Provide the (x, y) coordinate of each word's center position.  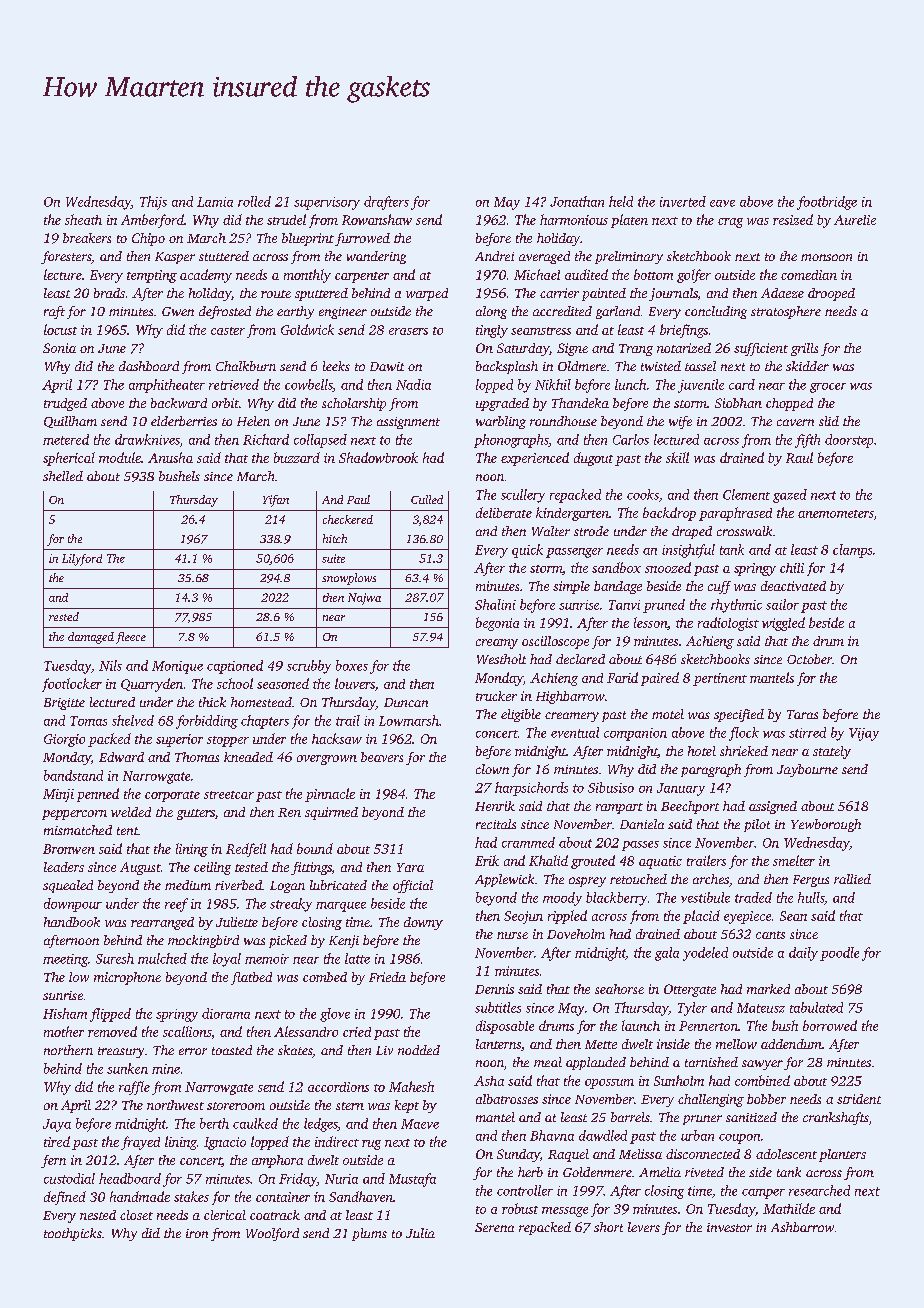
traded (753, 897)
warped (427, 294)
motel (668, 714)
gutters (196, 814)
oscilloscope (555, 642)
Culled (427, 499)
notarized (684, 348)
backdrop (669, 514)
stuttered (224, 256)
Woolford (272, 1234)
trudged (65, 404)
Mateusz (761, 1008)
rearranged (162, 923)
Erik (487, 860)
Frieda (387, 977)
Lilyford (82, 560)
